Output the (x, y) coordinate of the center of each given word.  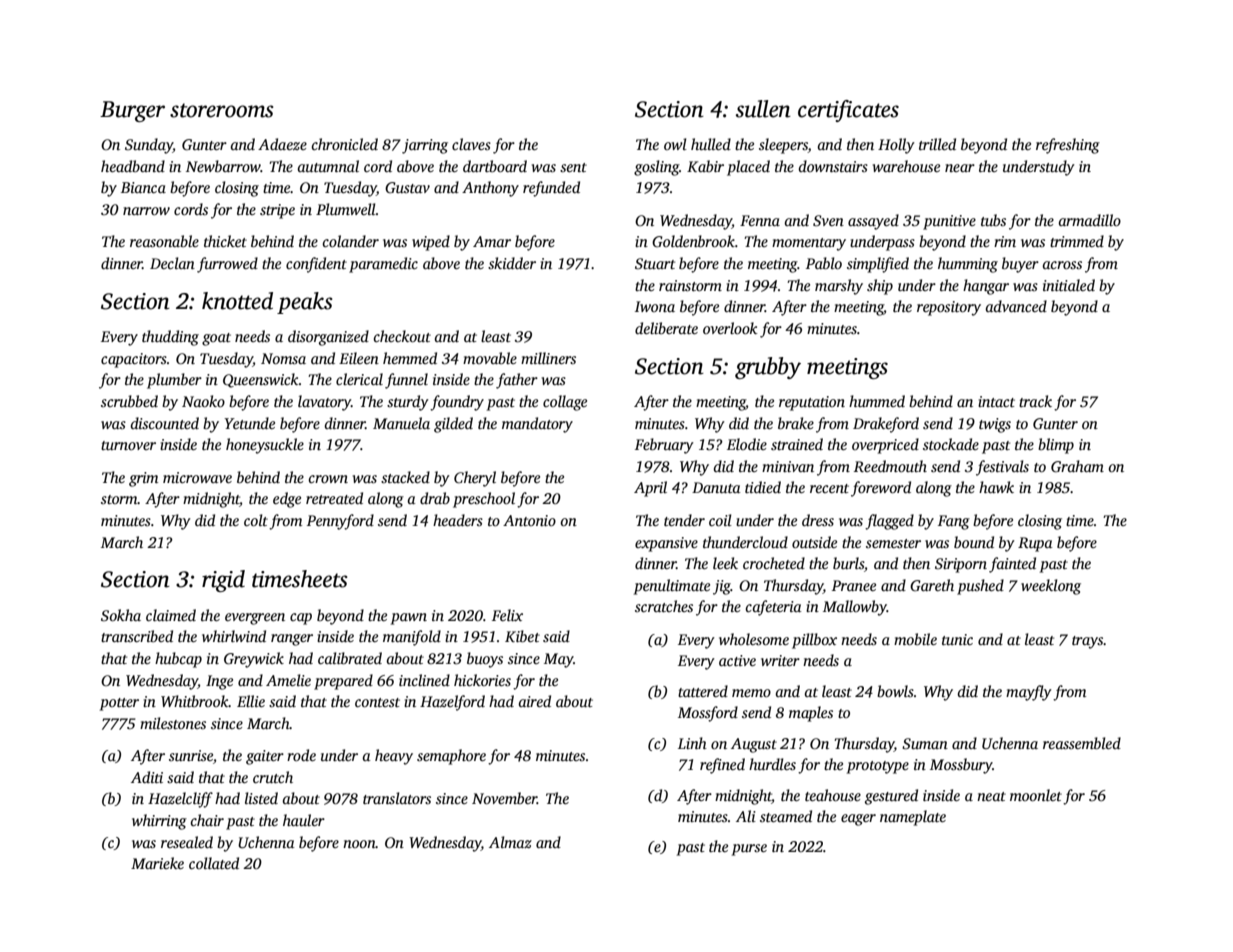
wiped (431, 243)
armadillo (1089, 220)
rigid (223, 581)
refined (722, 766)
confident (316, 265)
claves (471, 144)
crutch (273, 777)
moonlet (1036, 795)
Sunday (149, 146)
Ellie (251, 701)
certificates (848, 111)
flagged (889, 522)
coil (720, 520)
